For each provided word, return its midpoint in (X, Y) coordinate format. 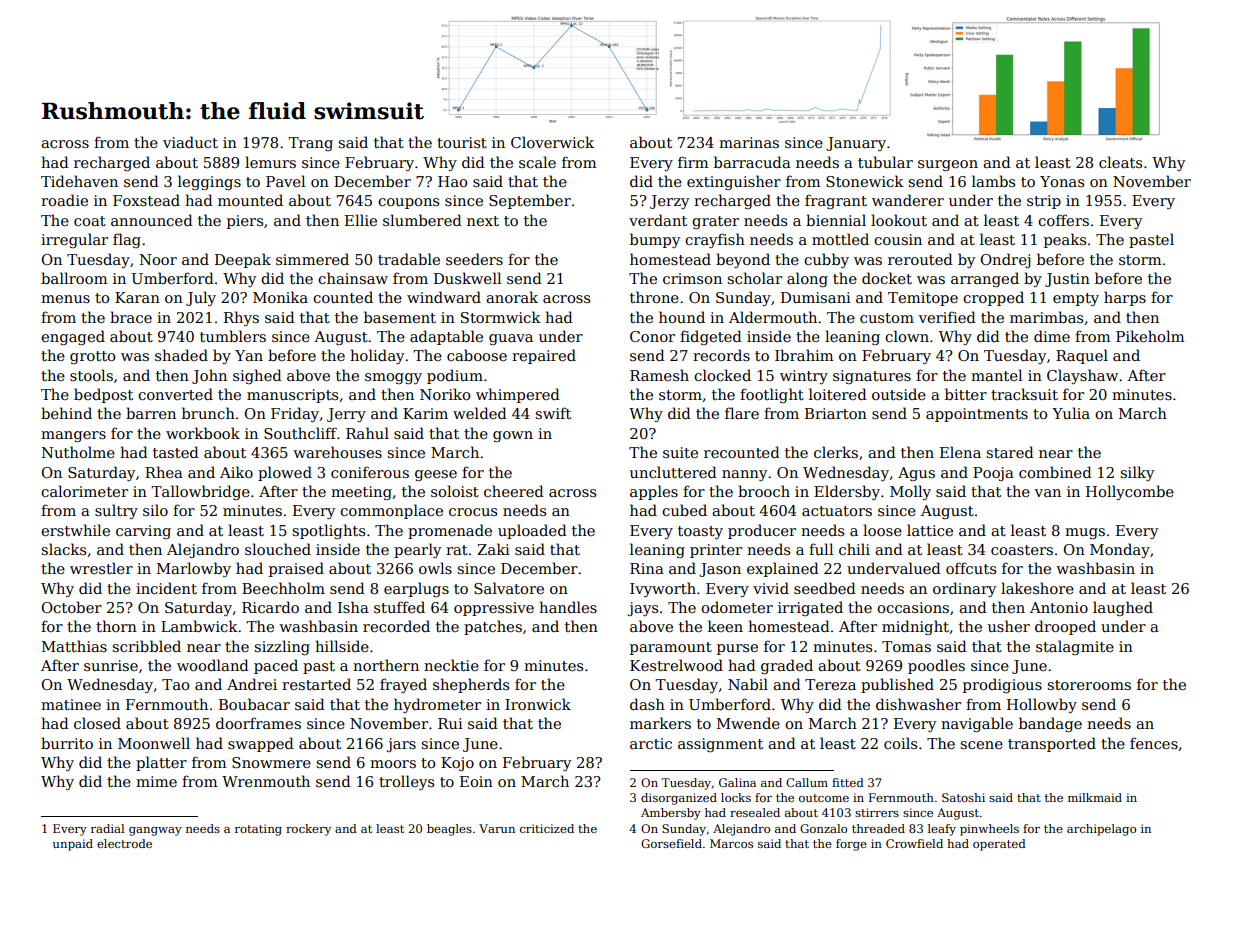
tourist (462, 142)
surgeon (948, 165)
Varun (497, 828)
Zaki (493, 549)
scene (981, 745)
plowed (285, 473)
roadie (64, 200)
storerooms (1089, 685)
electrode (124, 843)
